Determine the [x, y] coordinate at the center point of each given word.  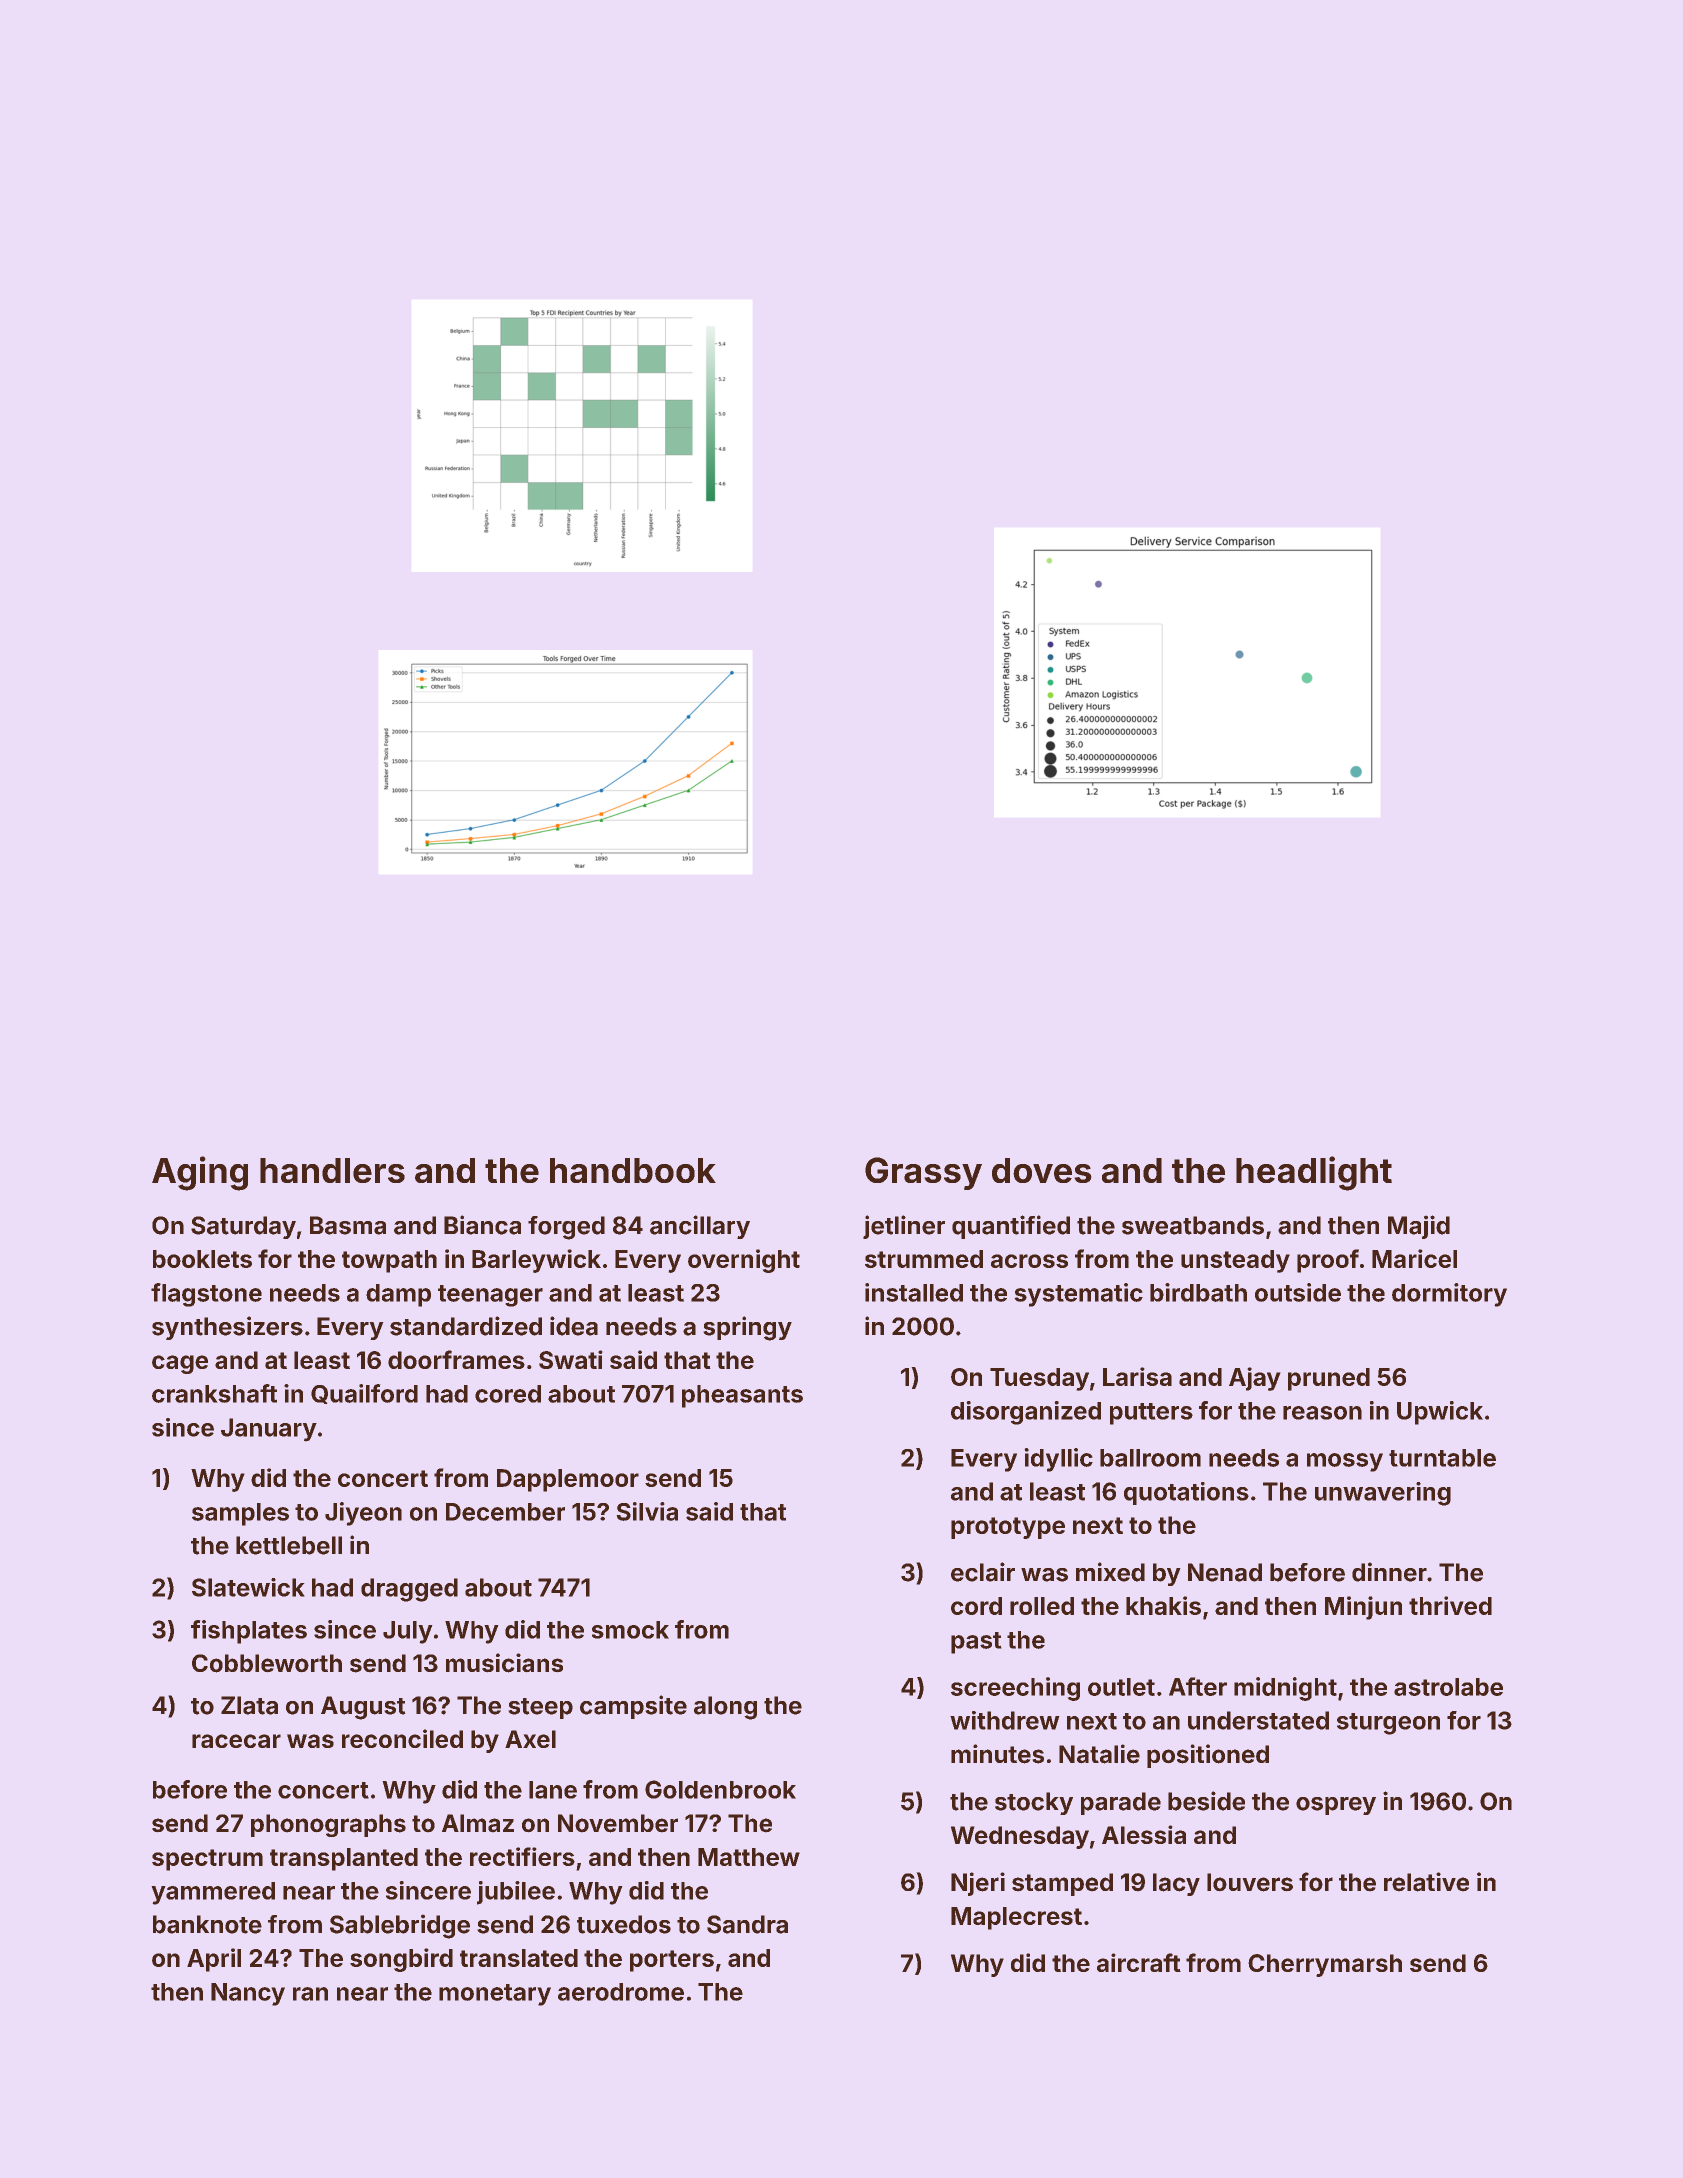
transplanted [344, 1859]
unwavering [1383, 1494]
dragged [409, 1590]
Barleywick [536, 1261]
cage [180, 1364]
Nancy [248, 1994]
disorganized [1026, 1413]
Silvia [647, 1511]
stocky [1034, 1803]
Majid [1419, 1227]
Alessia [1144, 1834]
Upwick [1440, 1413]
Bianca [482, 1225]
